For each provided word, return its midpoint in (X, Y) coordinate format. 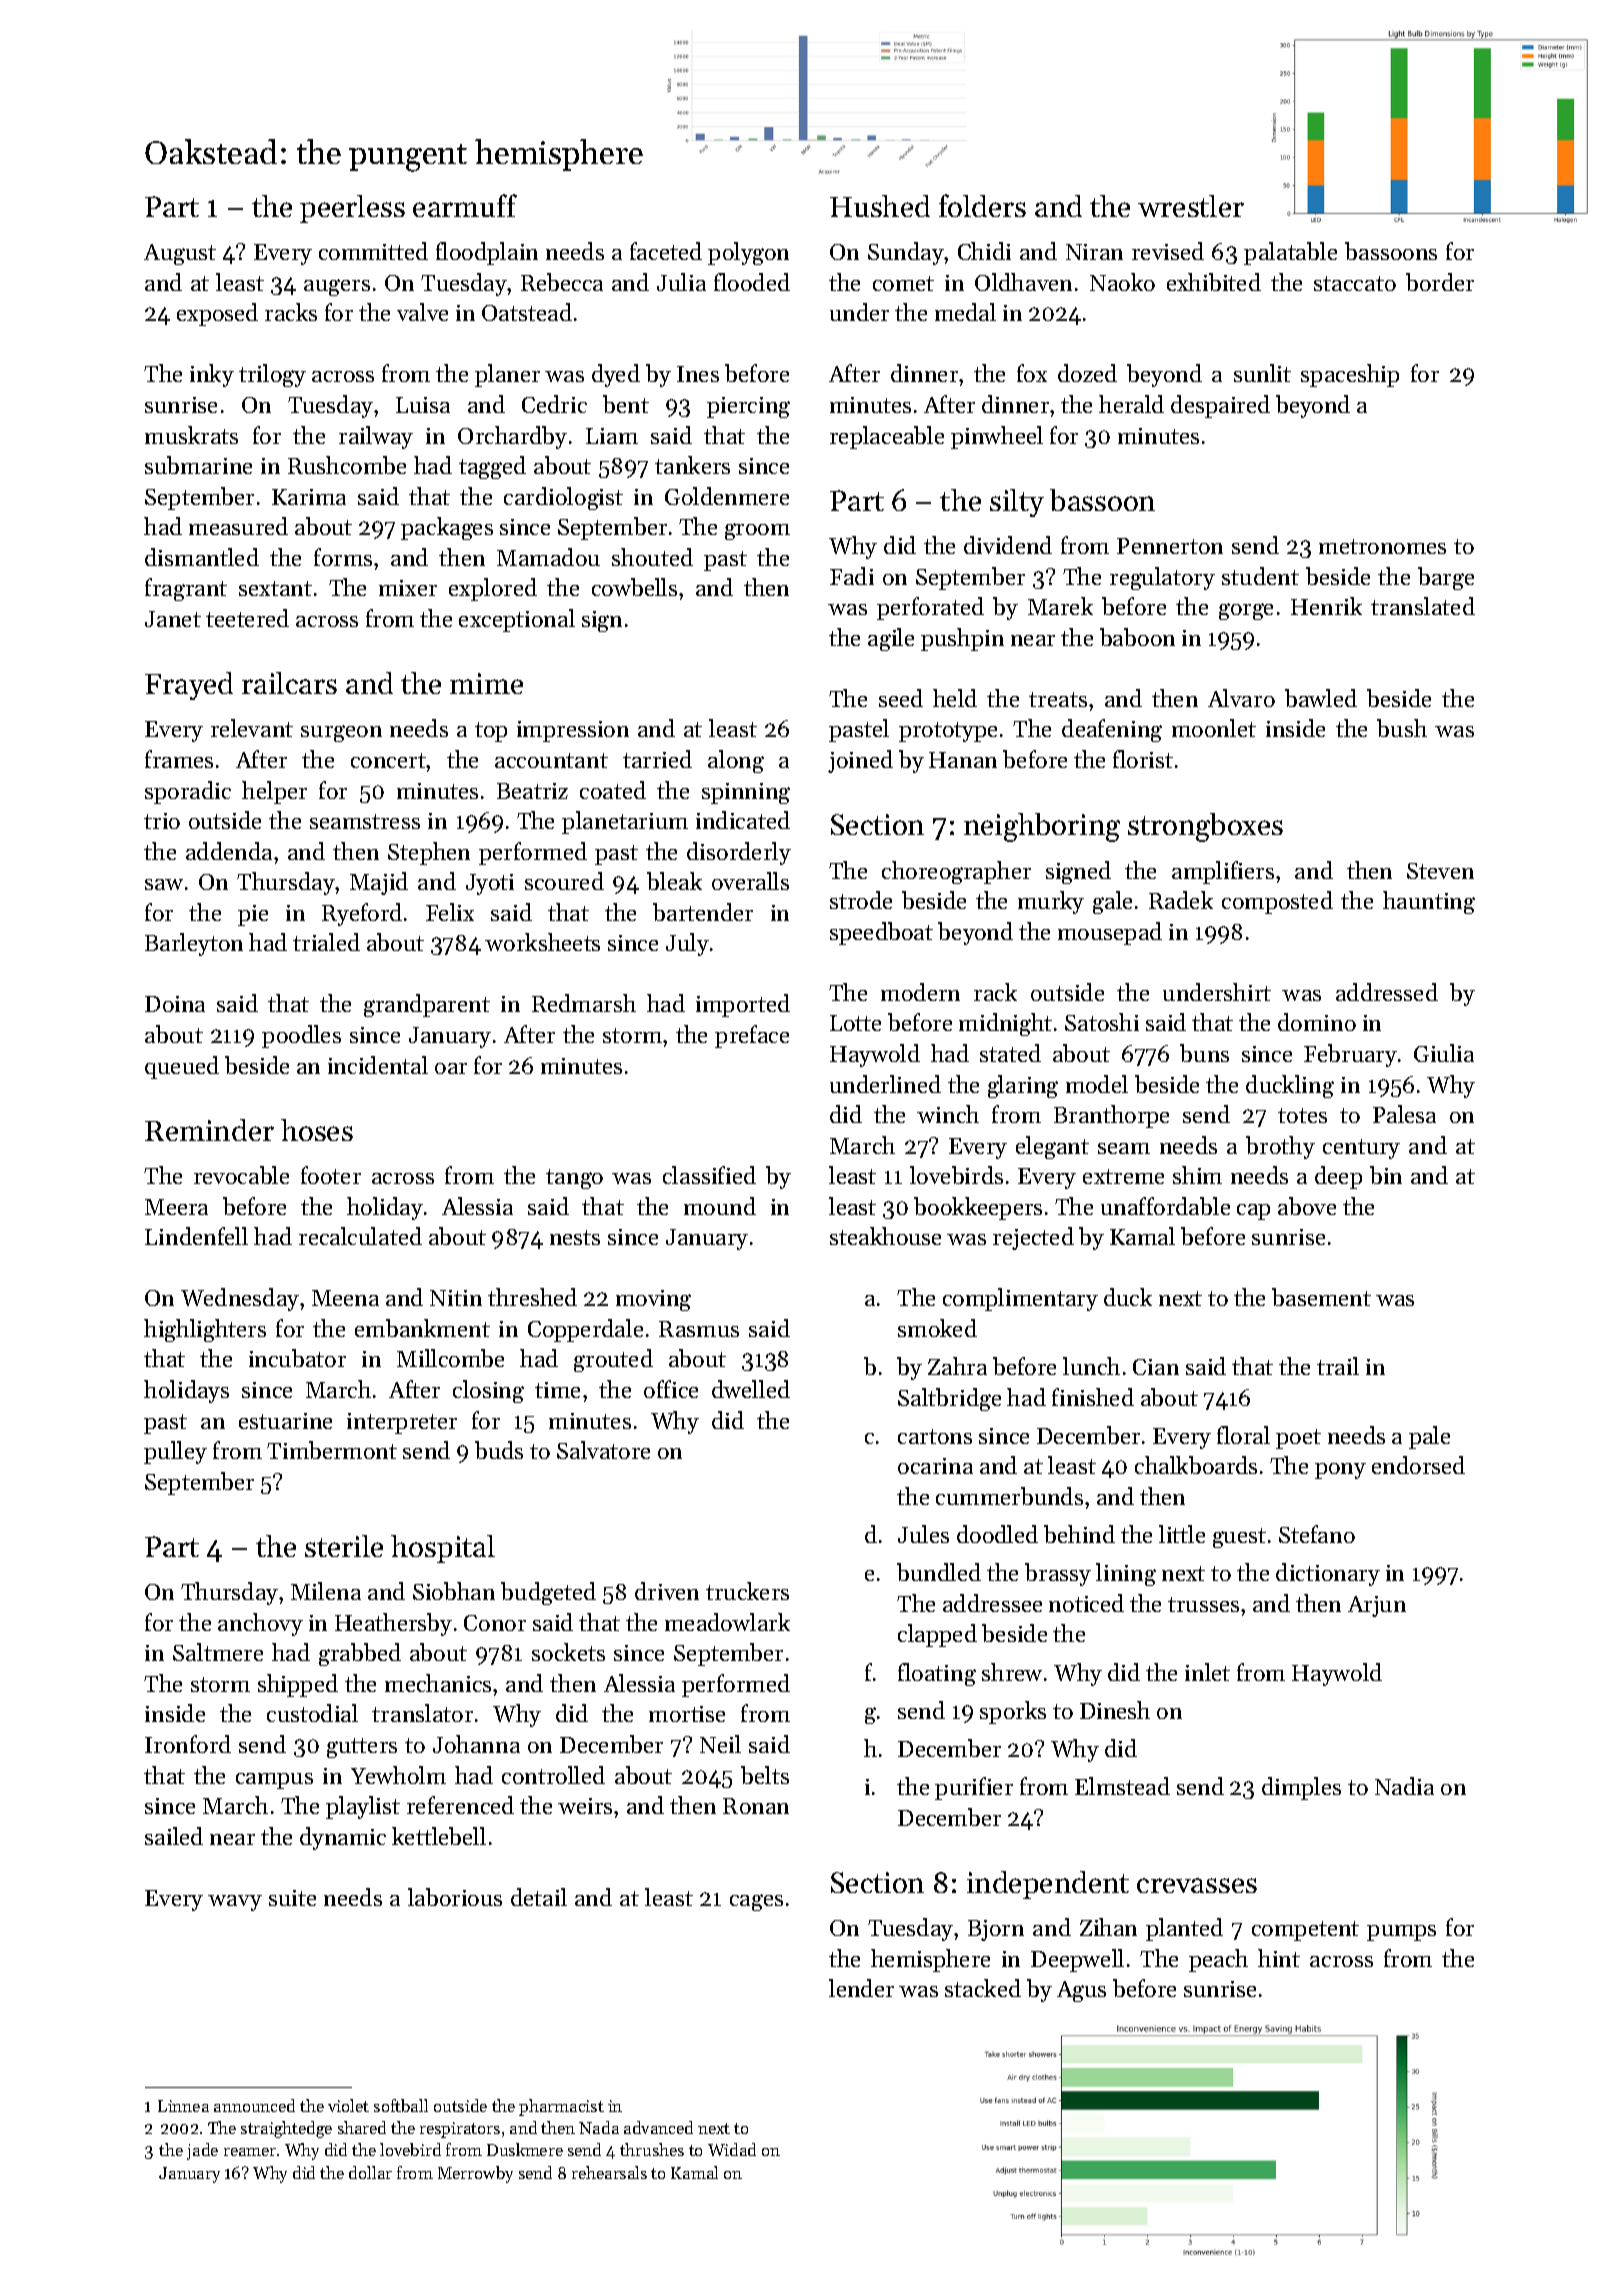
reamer (250, 2152)
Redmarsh (584, 1003)
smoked (937, 1328)
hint (1279, 1958)
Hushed (880, 206)
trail (1338, 1366)
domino (1317, 1022)
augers (337, 287)
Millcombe (450, 1358)
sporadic (188, 792)
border (1440, 282)
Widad (732, 2149)
